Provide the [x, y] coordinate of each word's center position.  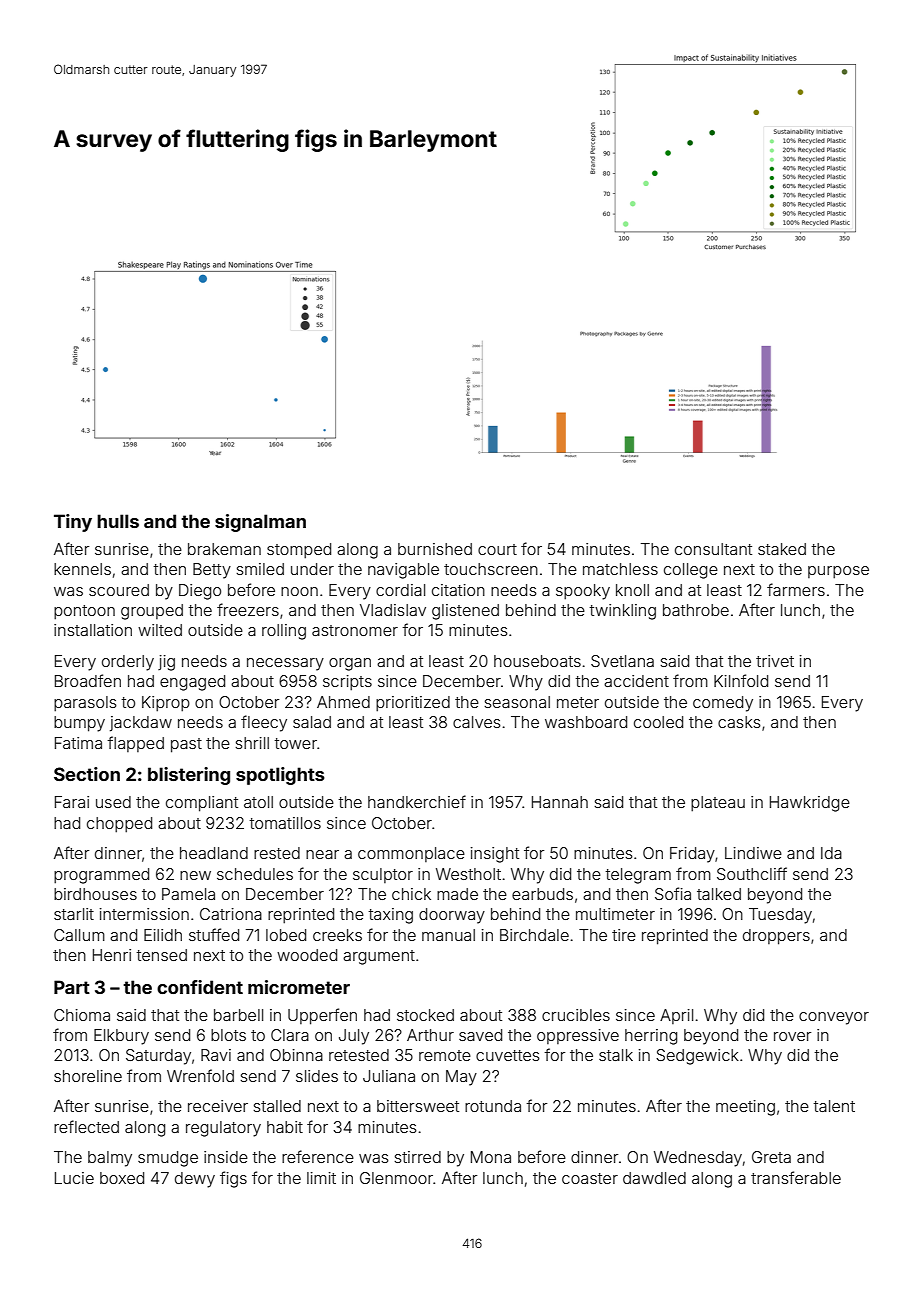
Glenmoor [396, 1178]
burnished [435, 549]
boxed [122, 1178]
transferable [796, 1177]
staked [782, 549]
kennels [82, 569]
